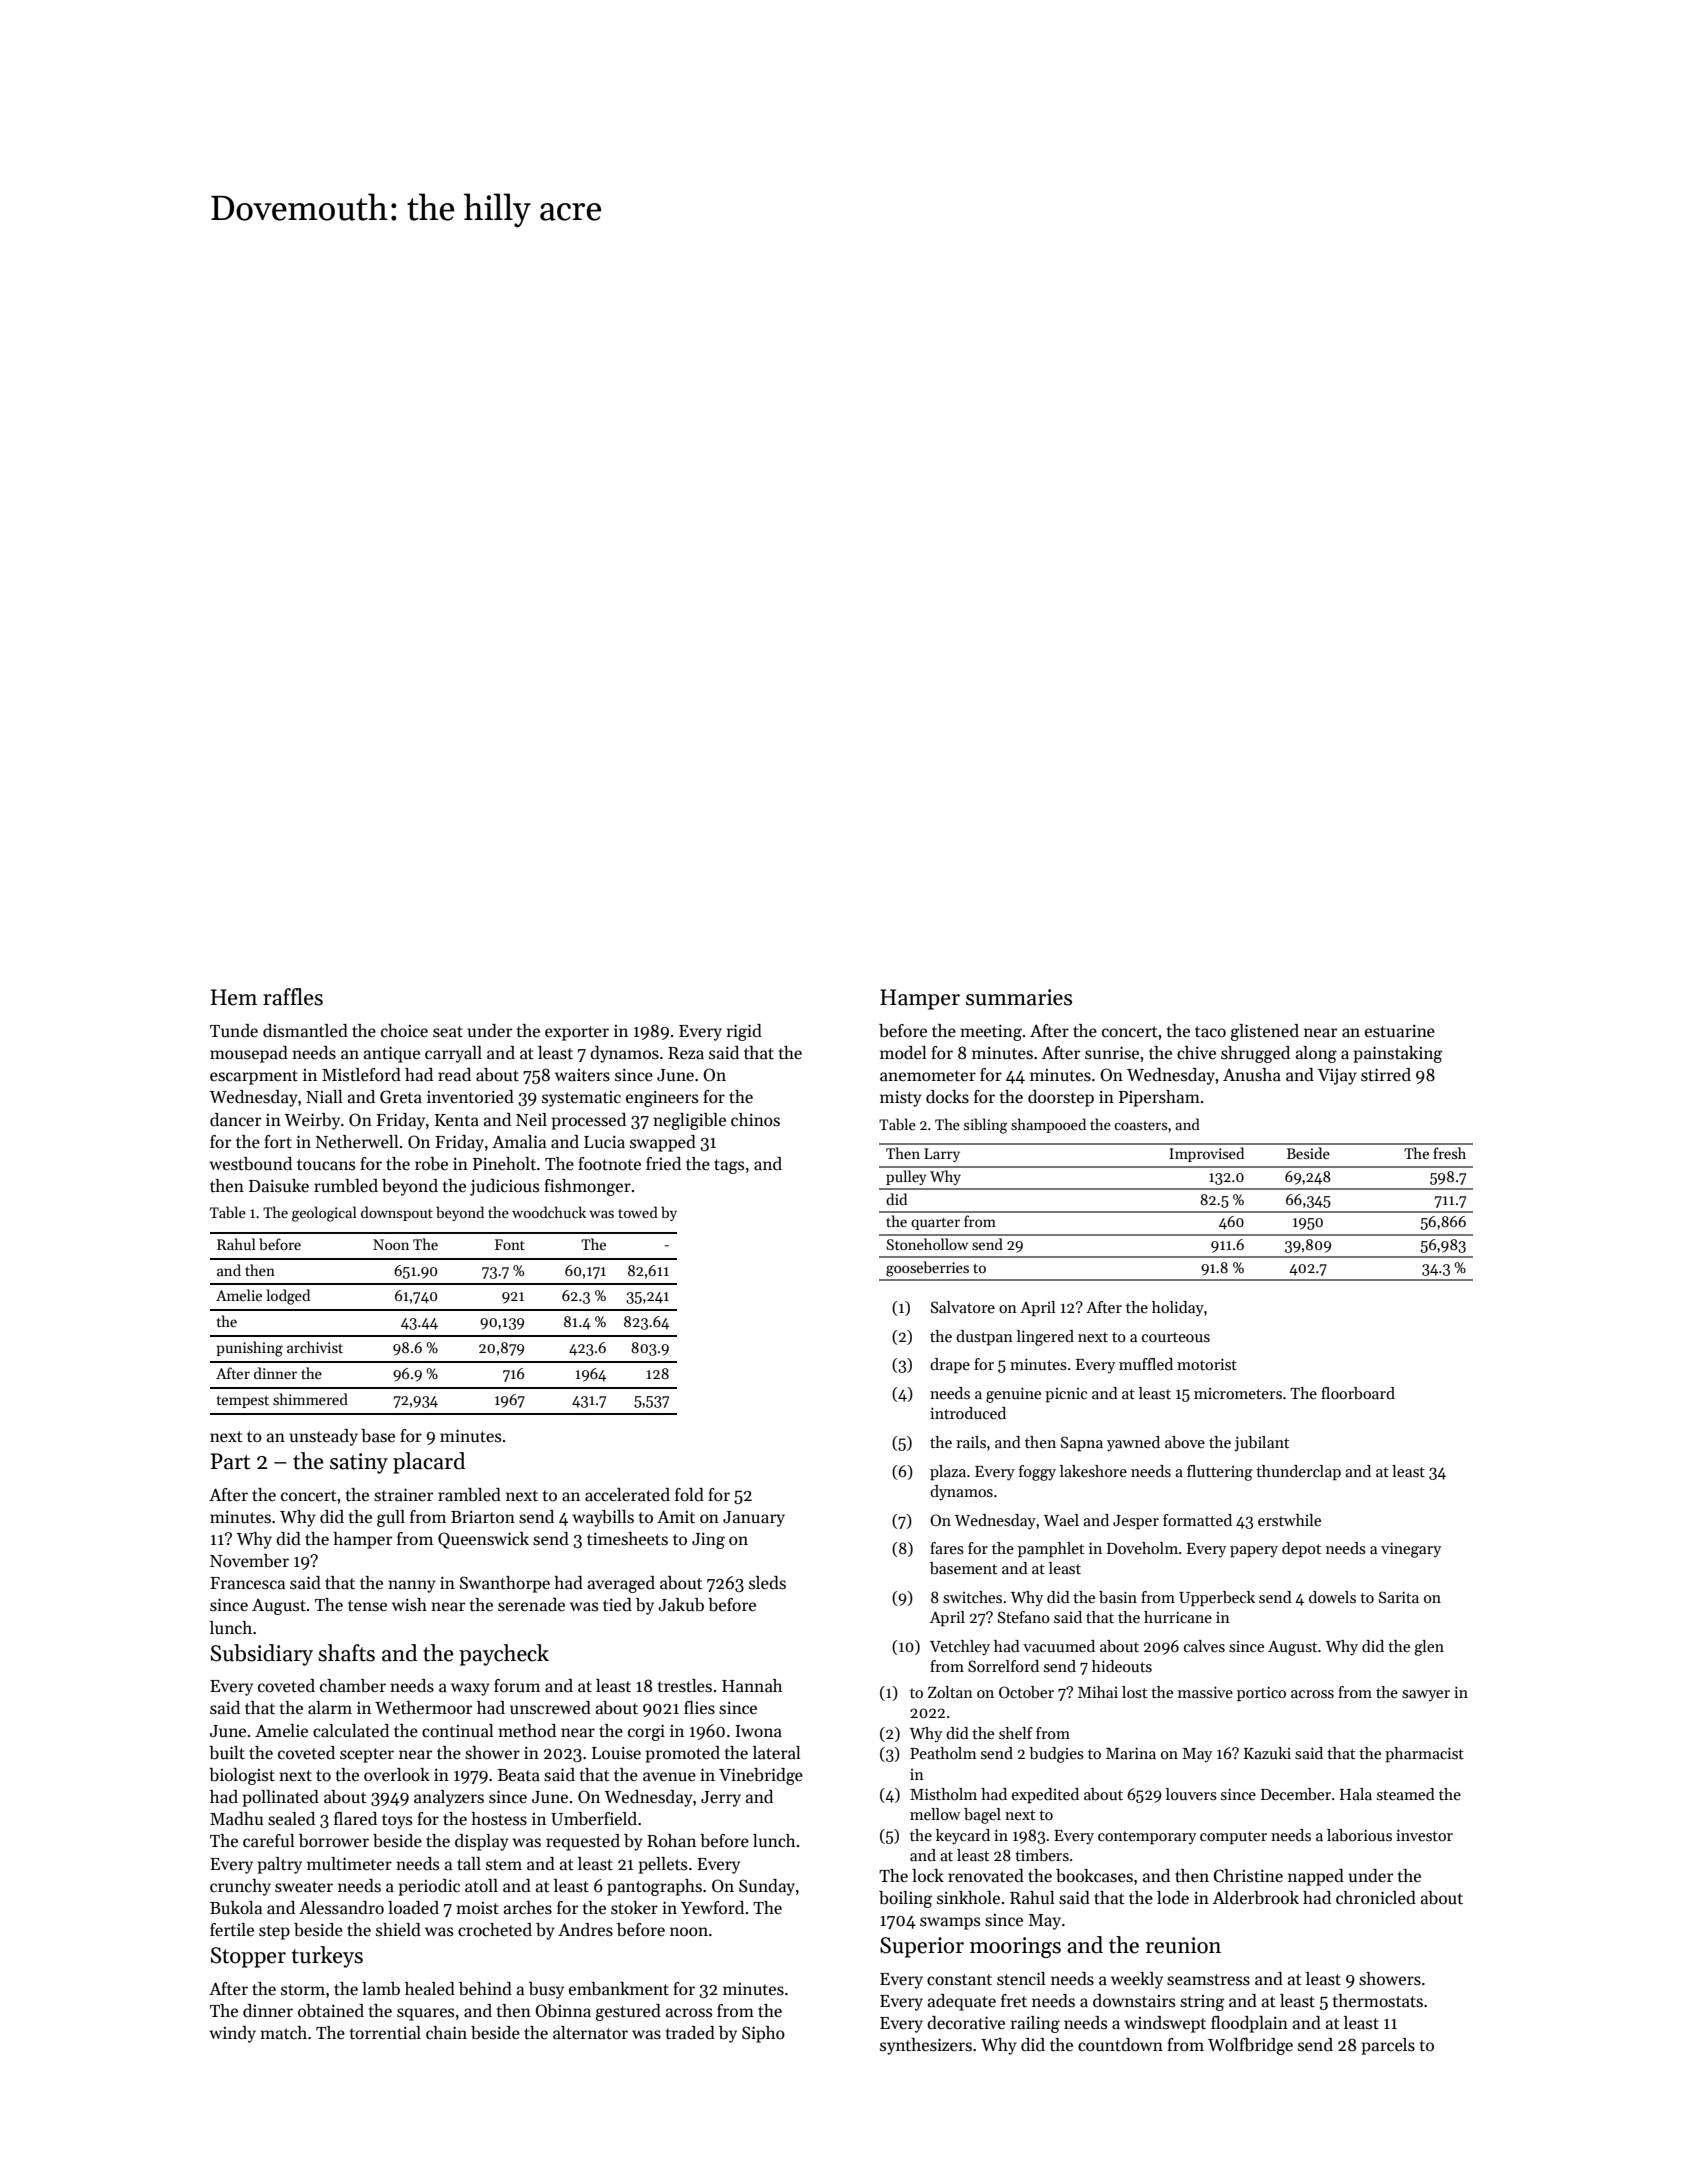 This screenshot has width=1683, height=2178. What do you see at coordinates (1112, 1053) in the screenshot?
I see `sunrise` at bounding box center [1112, 1053].
